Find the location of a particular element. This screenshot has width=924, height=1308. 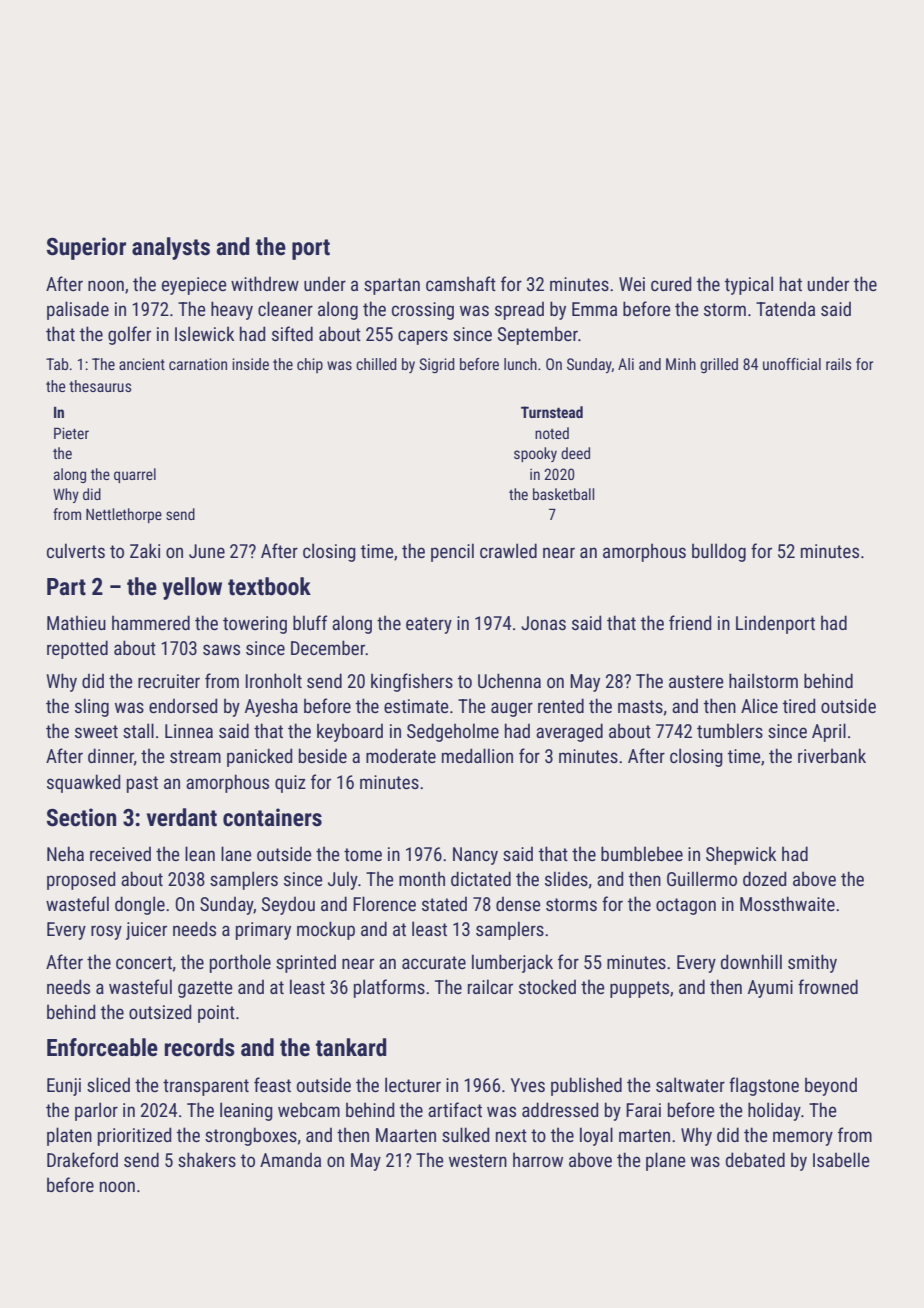

western is located at coordinates (478, 1160).
